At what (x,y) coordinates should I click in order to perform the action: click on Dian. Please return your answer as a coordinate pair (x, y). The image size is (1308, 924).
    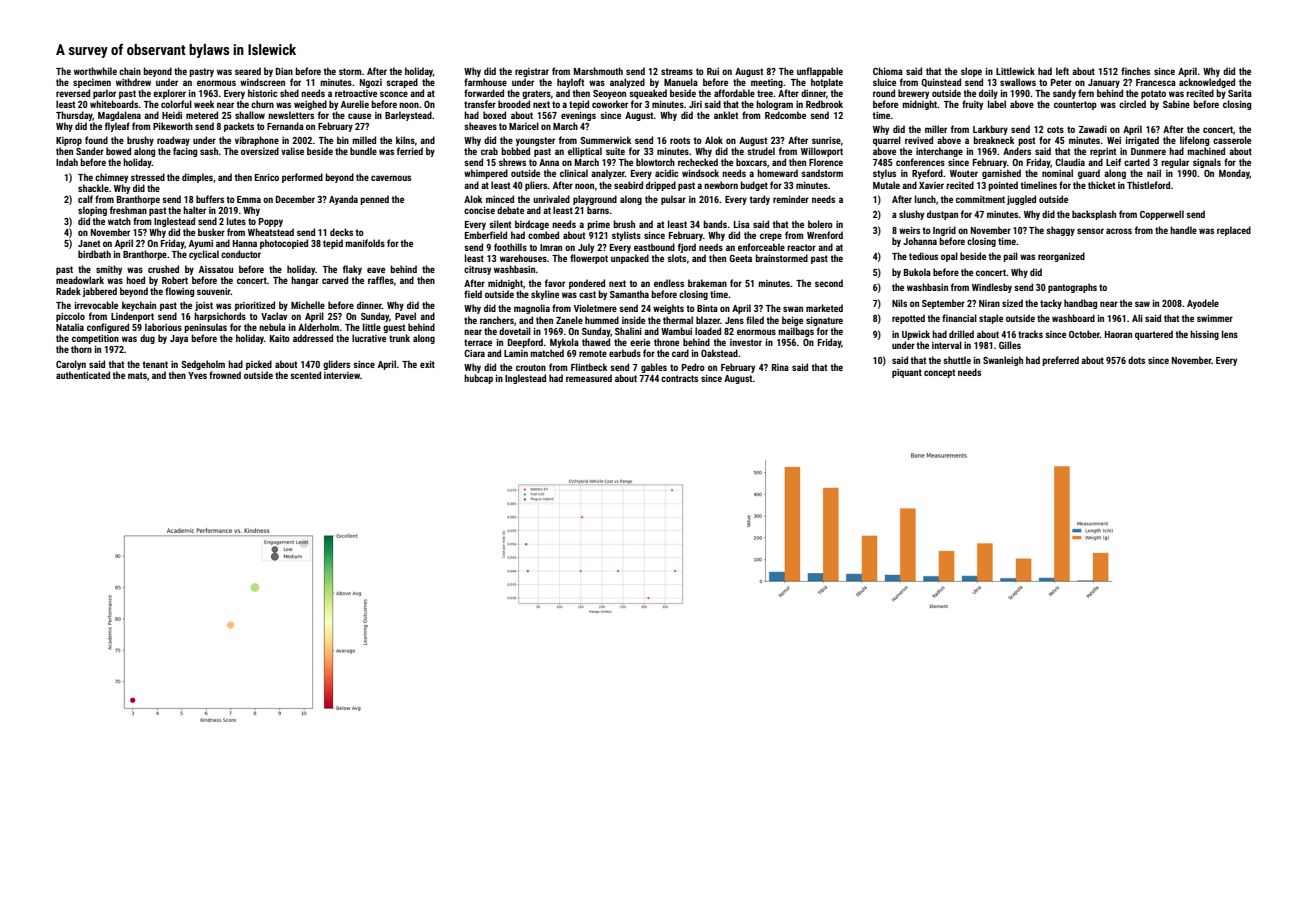
    Looking at the image, I should click on (284, 71).
